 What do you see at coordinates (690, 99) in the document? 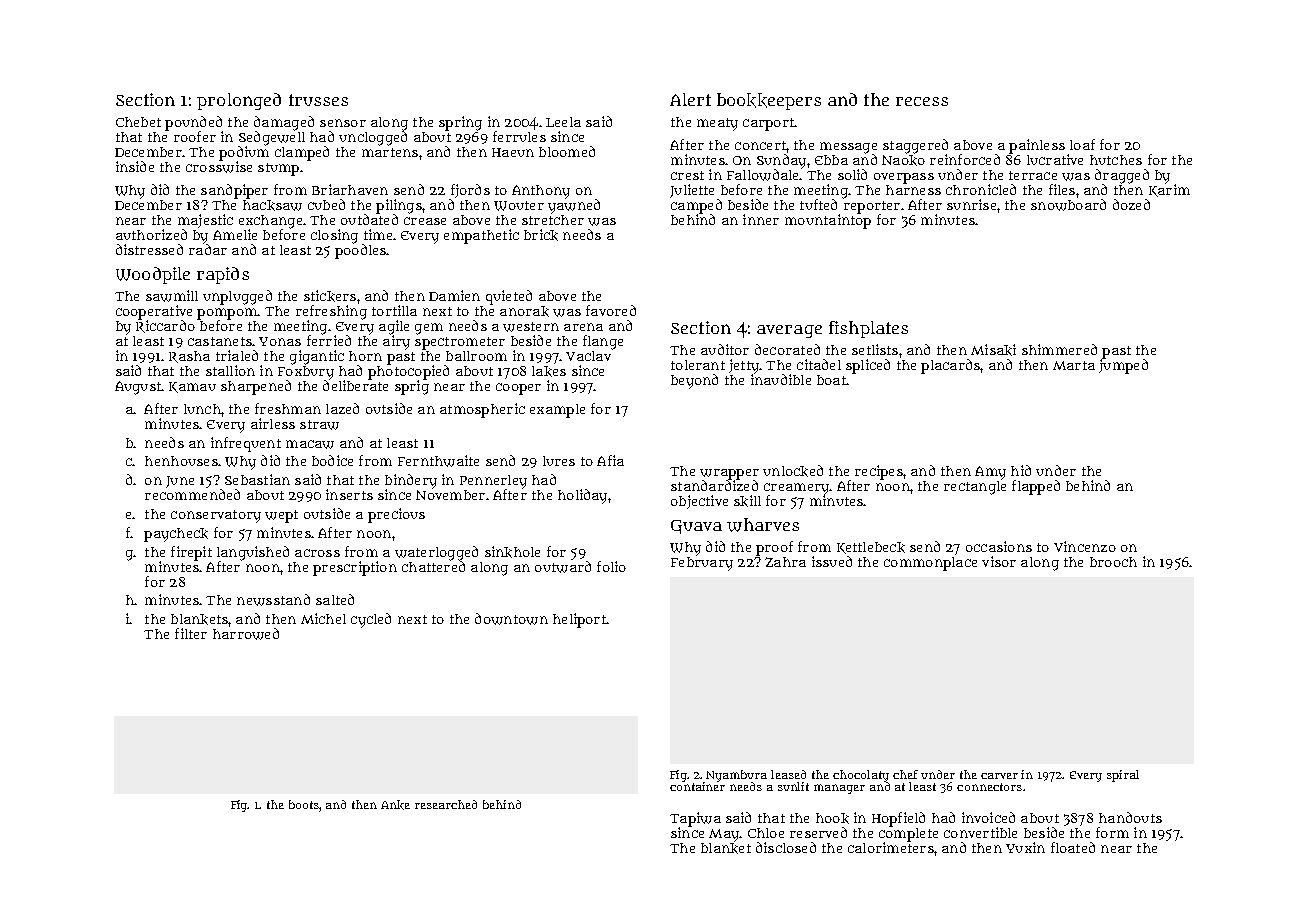
I see `Alert` at bounding box center [690, 99].
